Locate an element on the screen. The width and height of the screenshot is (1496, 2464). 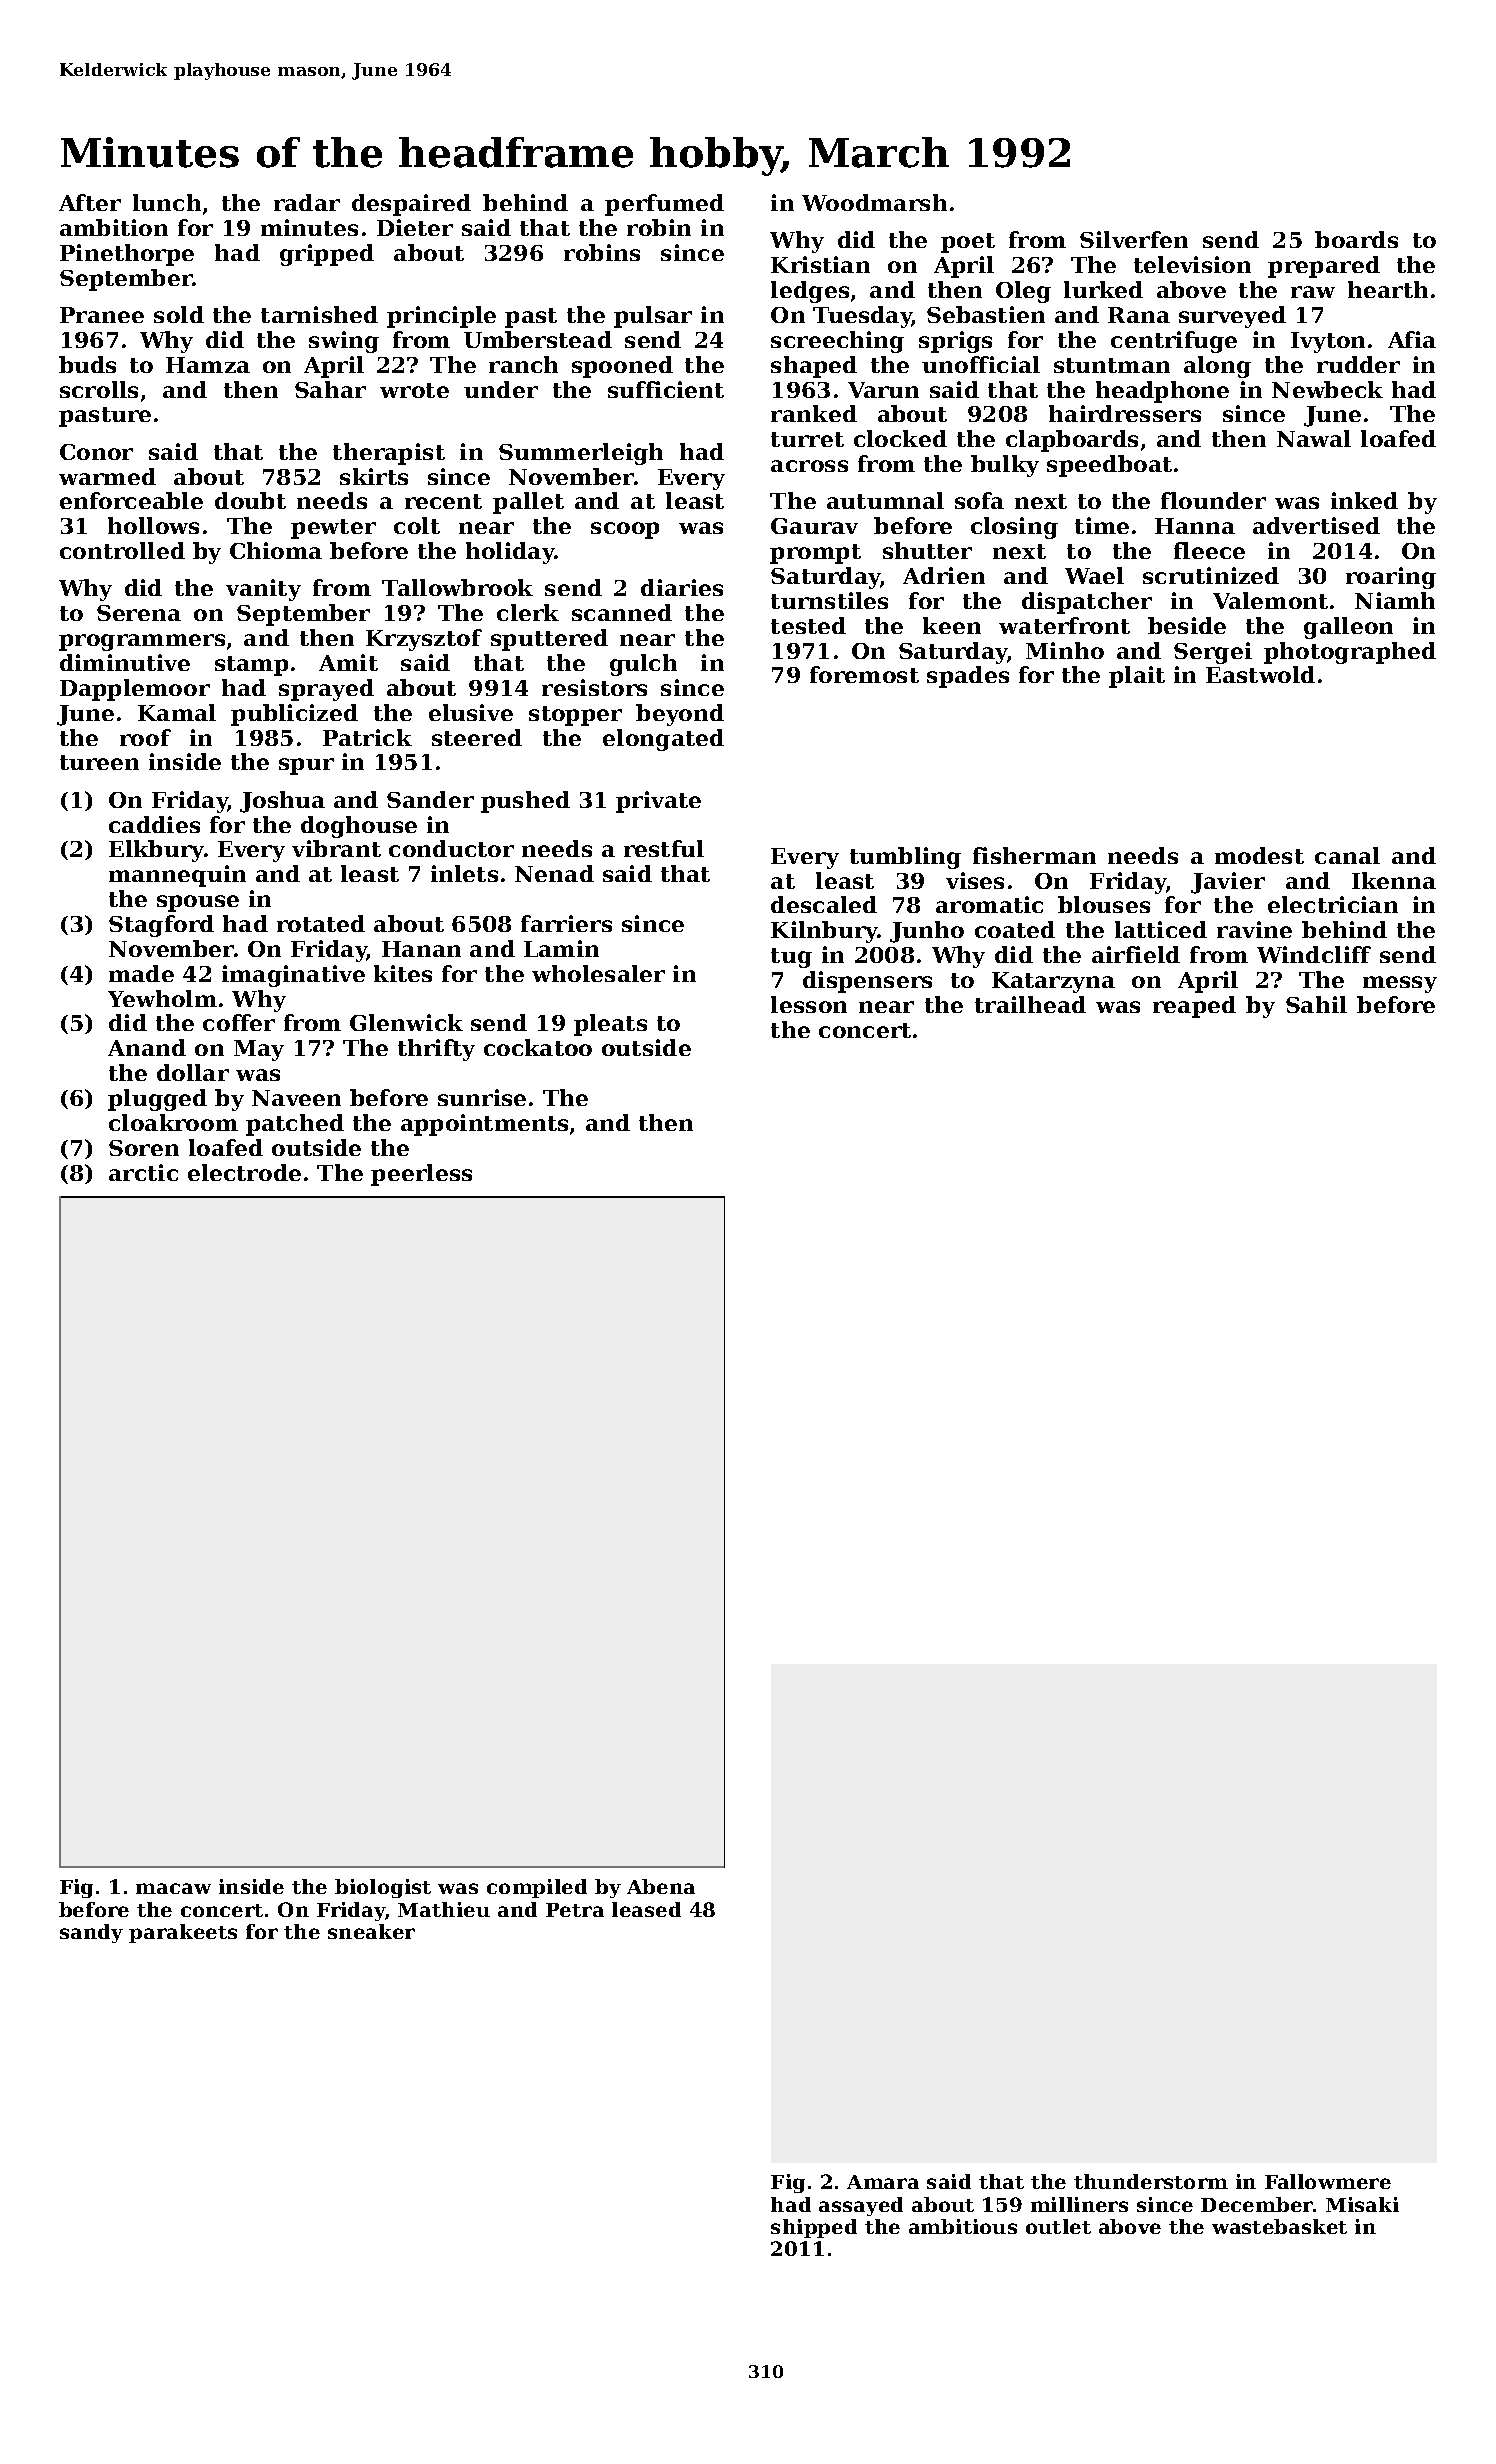
radar is located at coordinates (307, 202).
